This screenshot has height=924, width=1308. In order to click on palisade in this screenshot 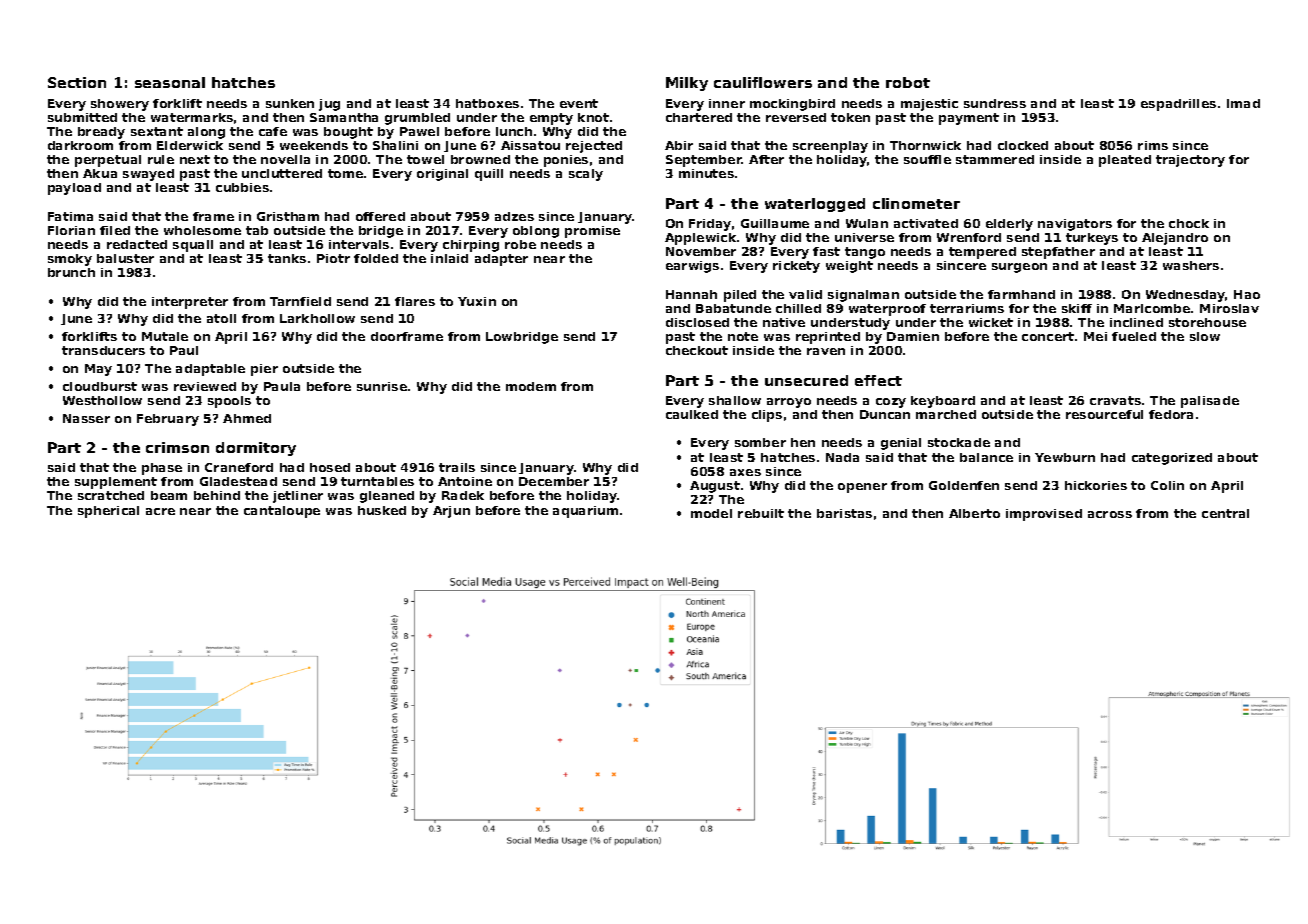, I will do `click(1210, 402)`.
